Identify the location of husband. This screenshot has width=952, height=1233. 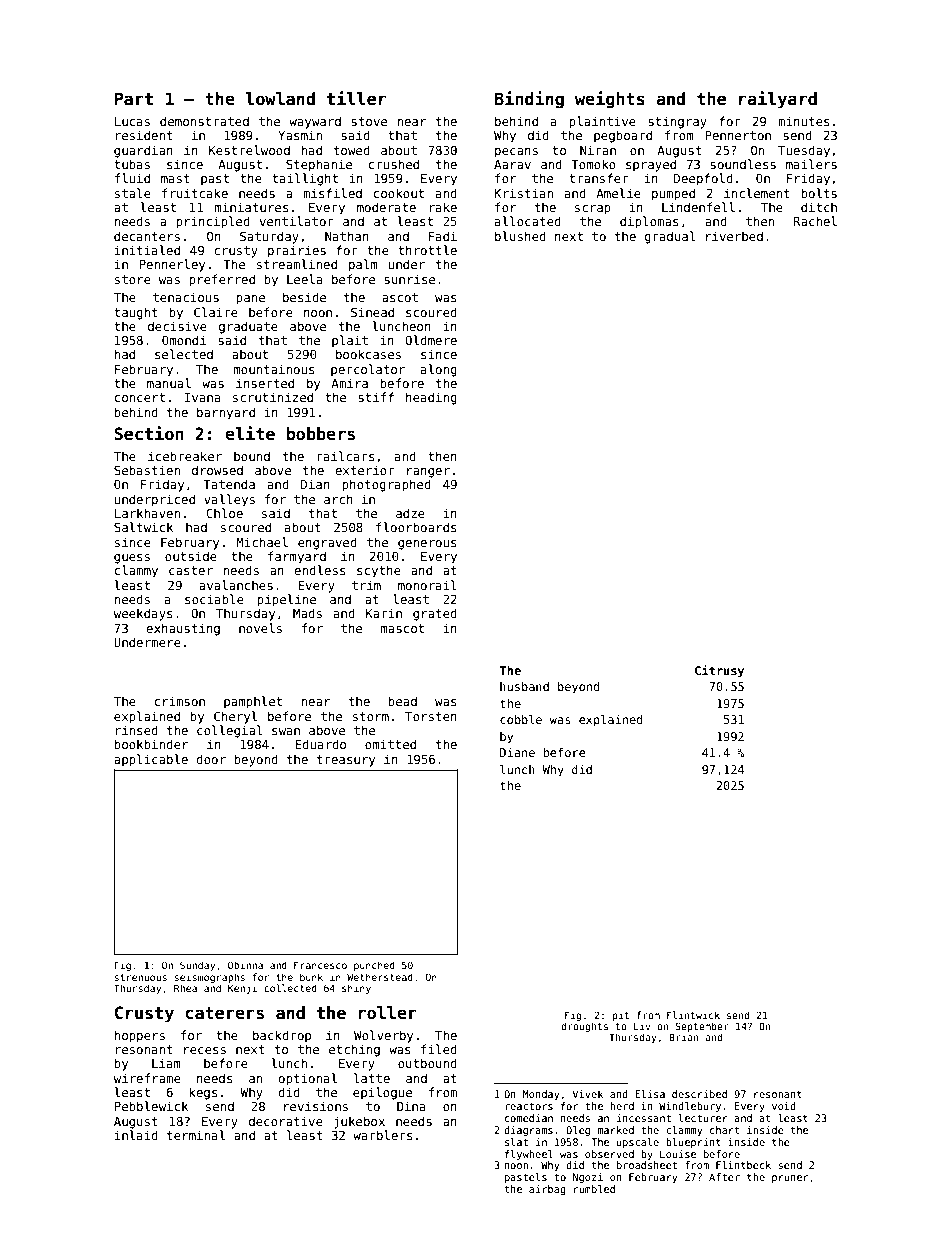
(524, 686).
